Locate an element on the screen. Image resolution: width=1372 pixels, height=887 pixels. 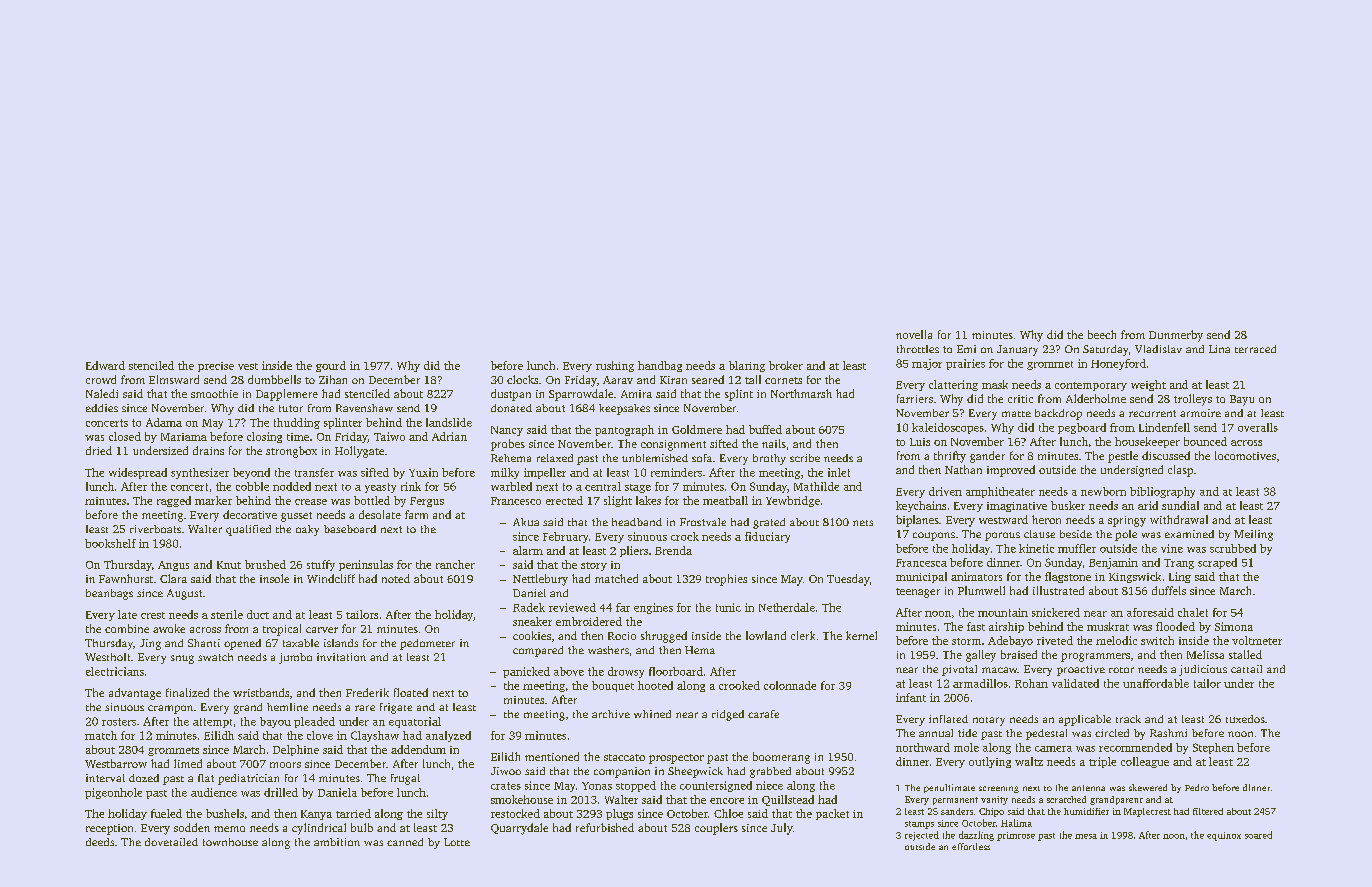
permanent is located at coordinates (955, 801).
